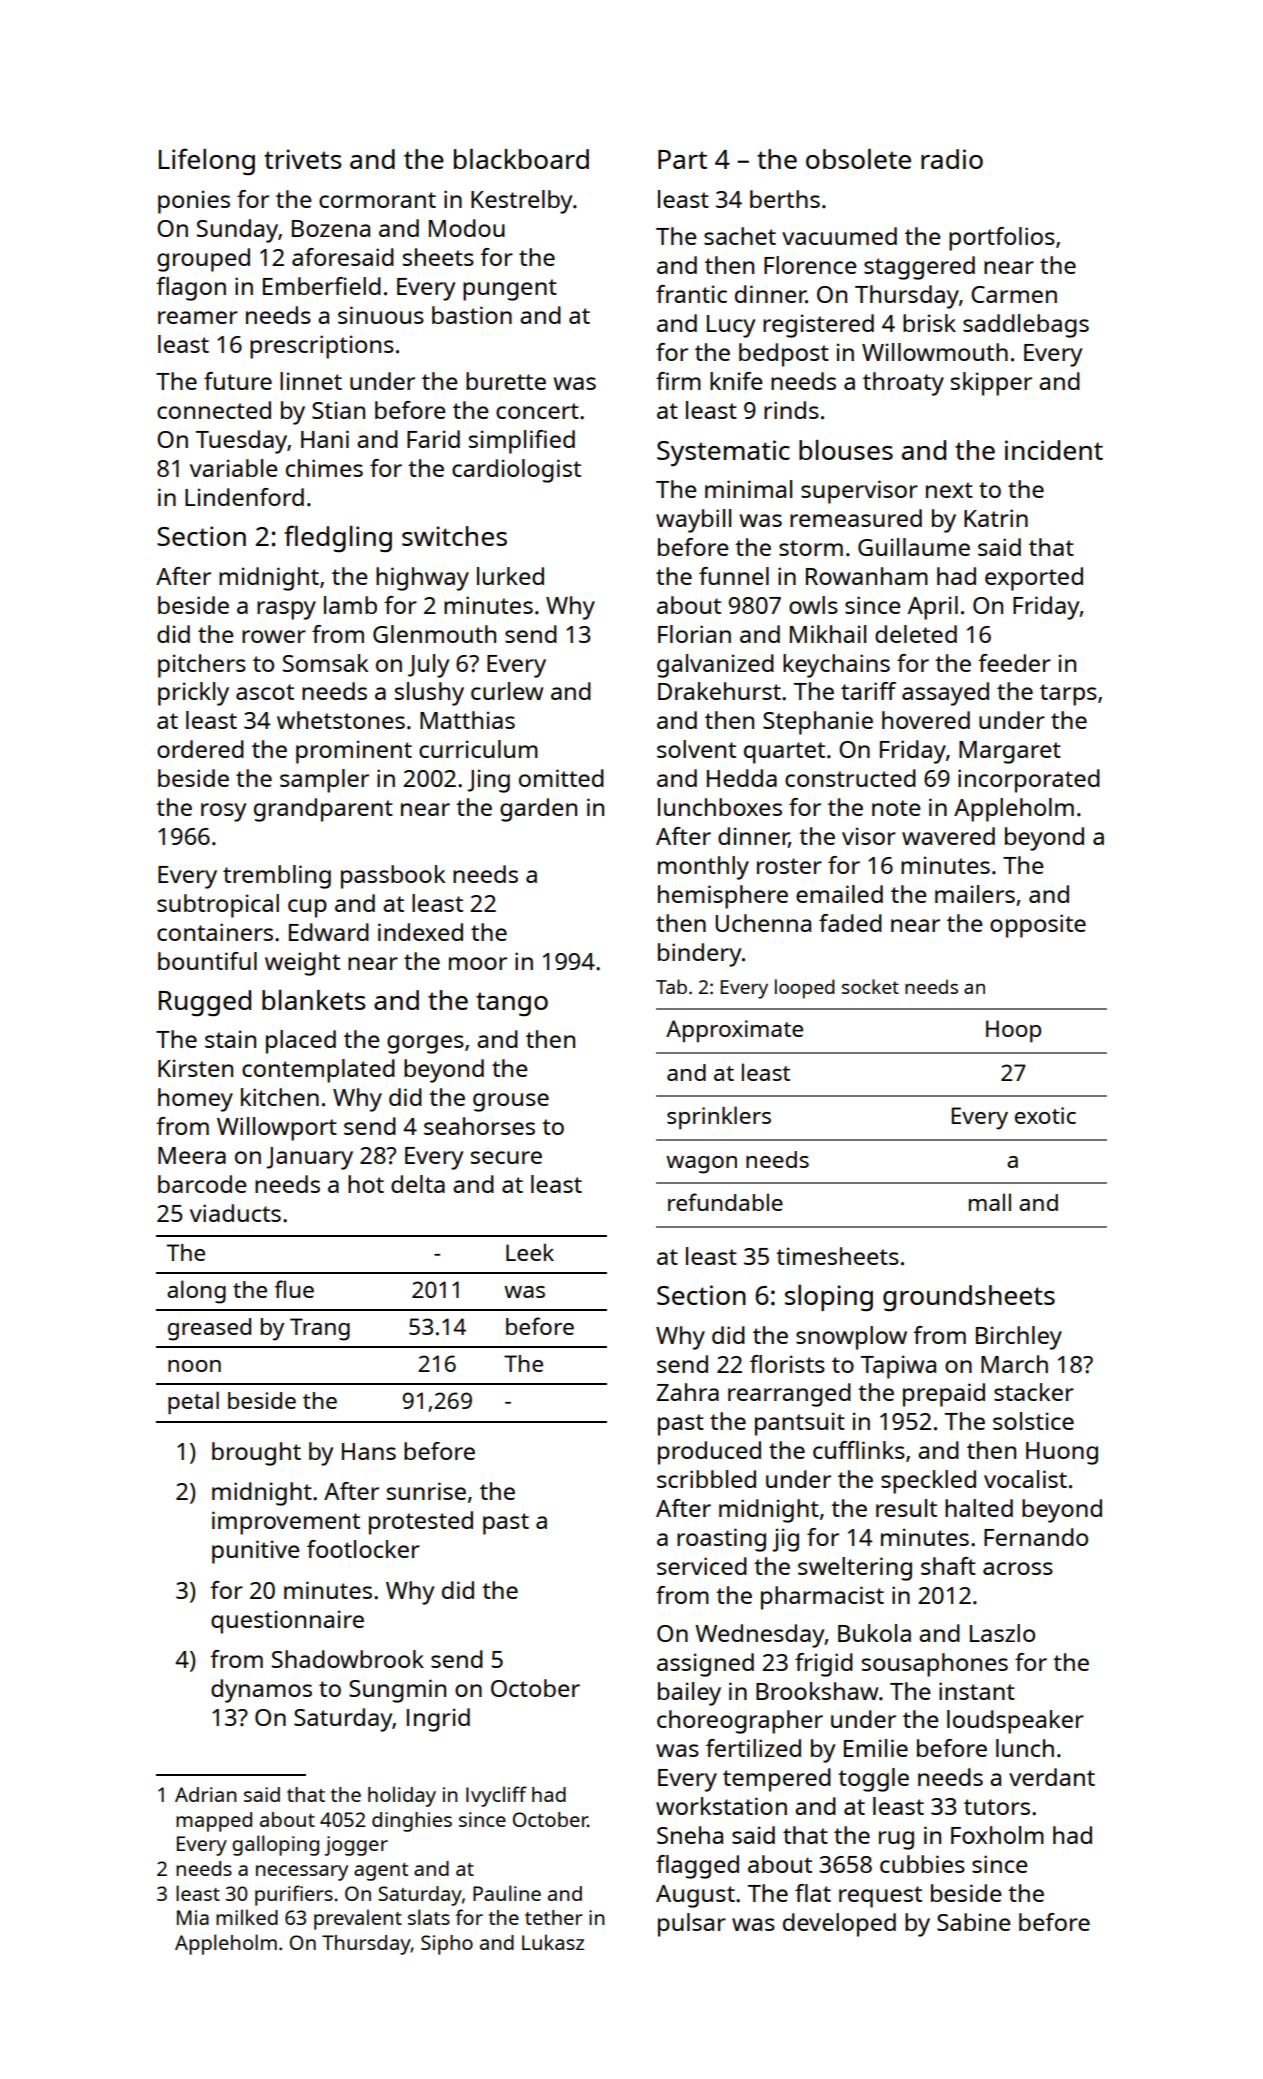 The height and width of the image is (2079, 1263). What do you see at coordinates (561, 778) in the image?
I see `omitted` at bounding box center [561, 778].
